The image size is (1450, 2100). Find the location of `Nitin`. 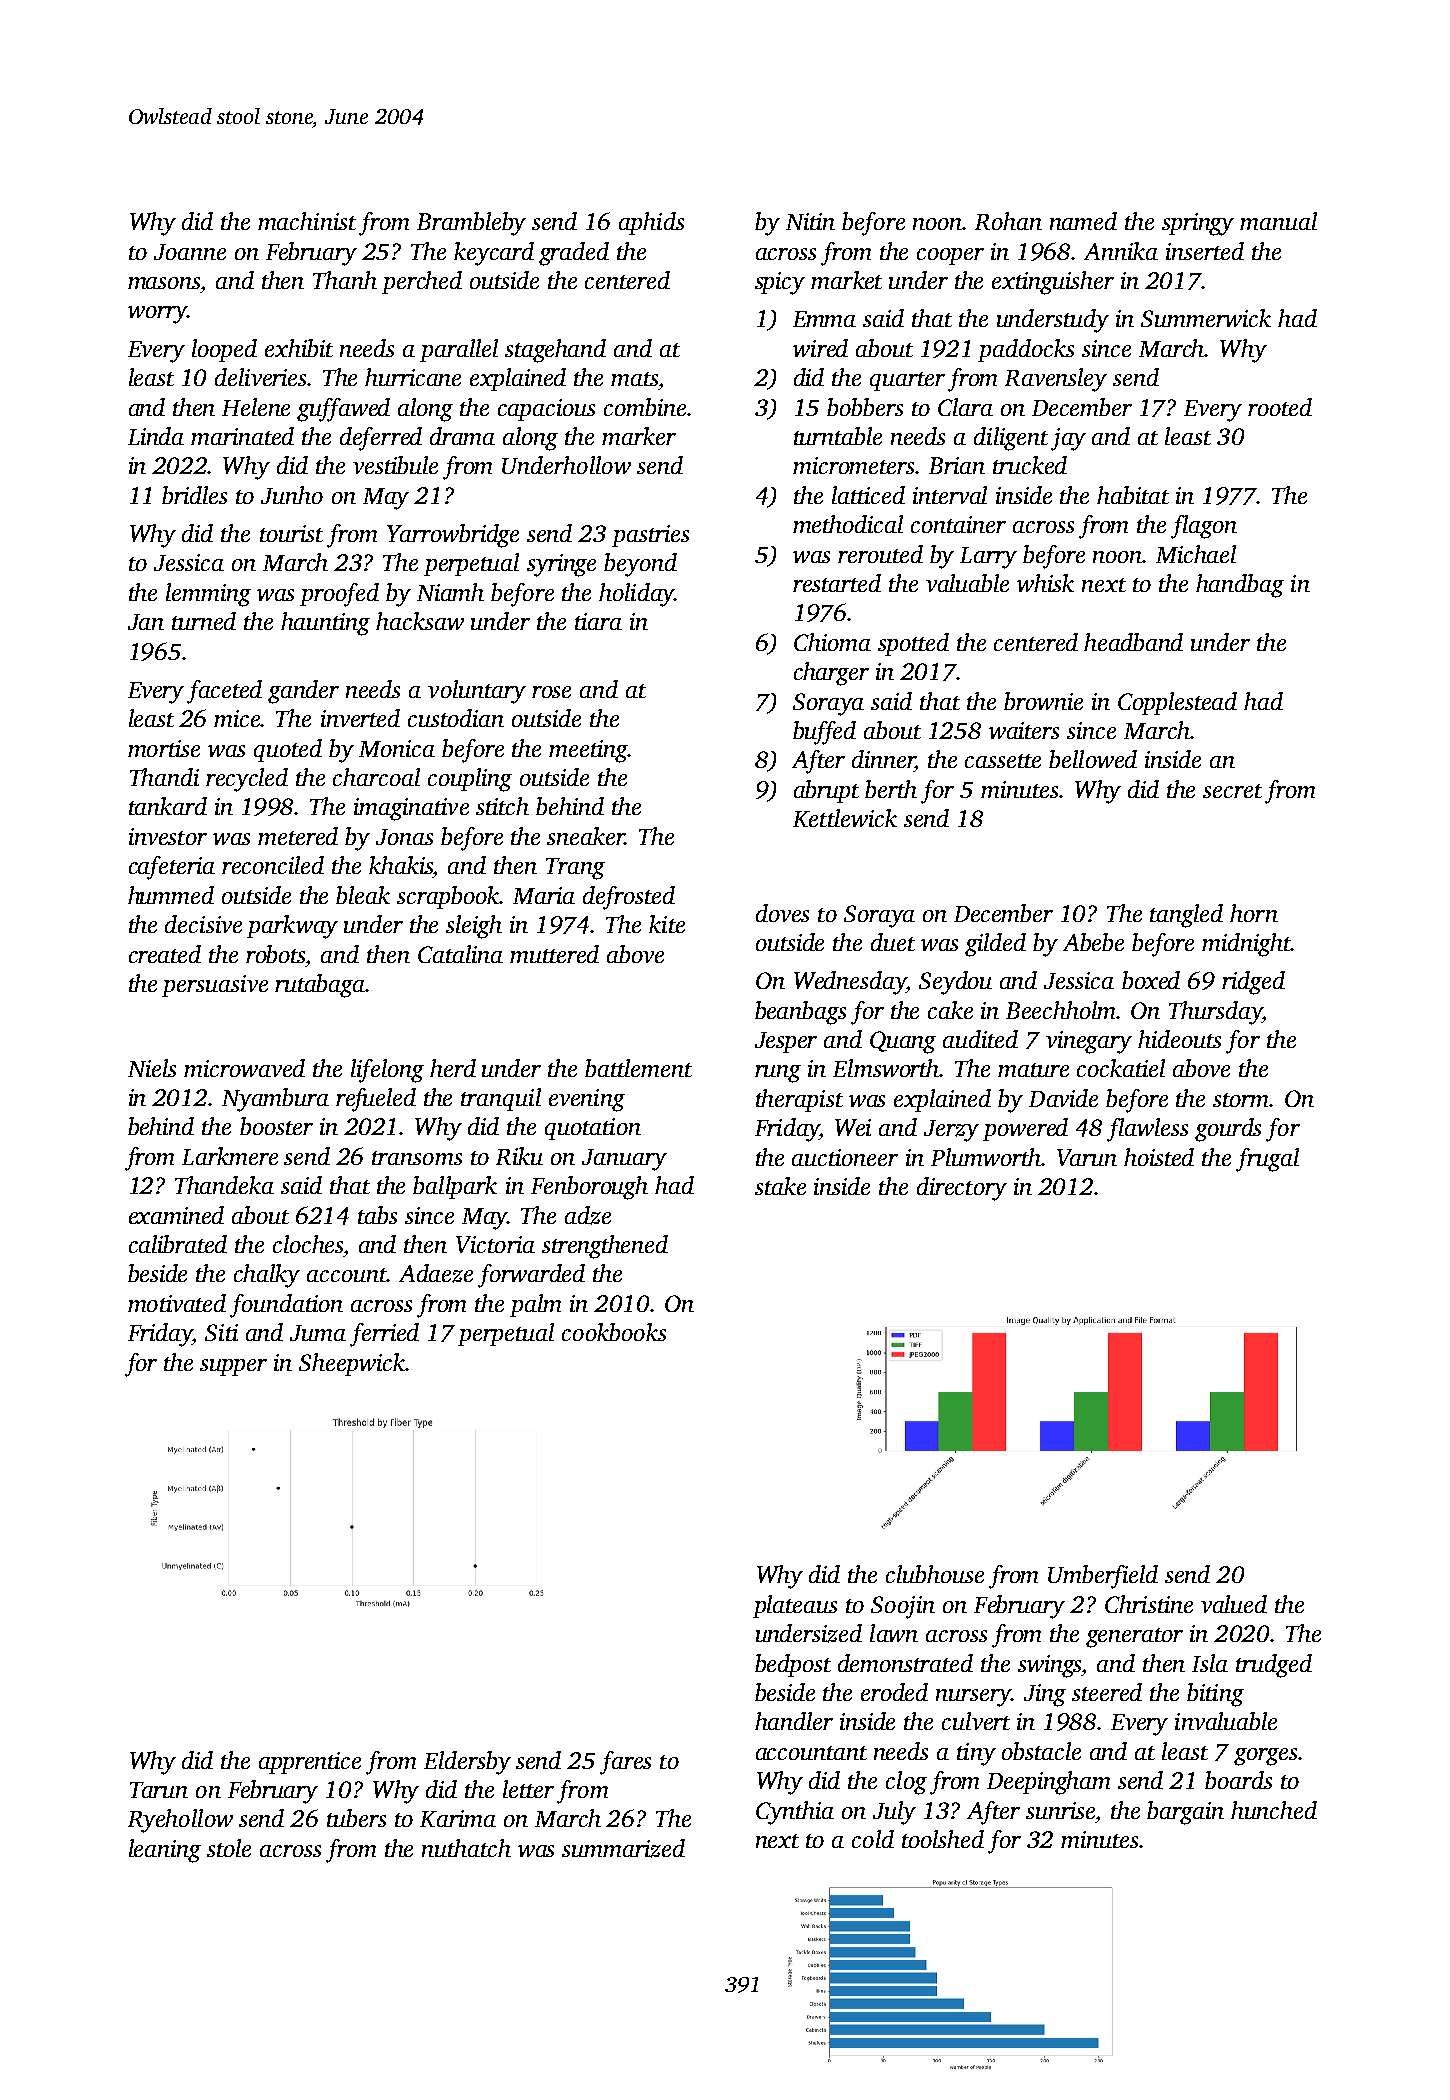

Nitin is located at coordinates (810, 221).
